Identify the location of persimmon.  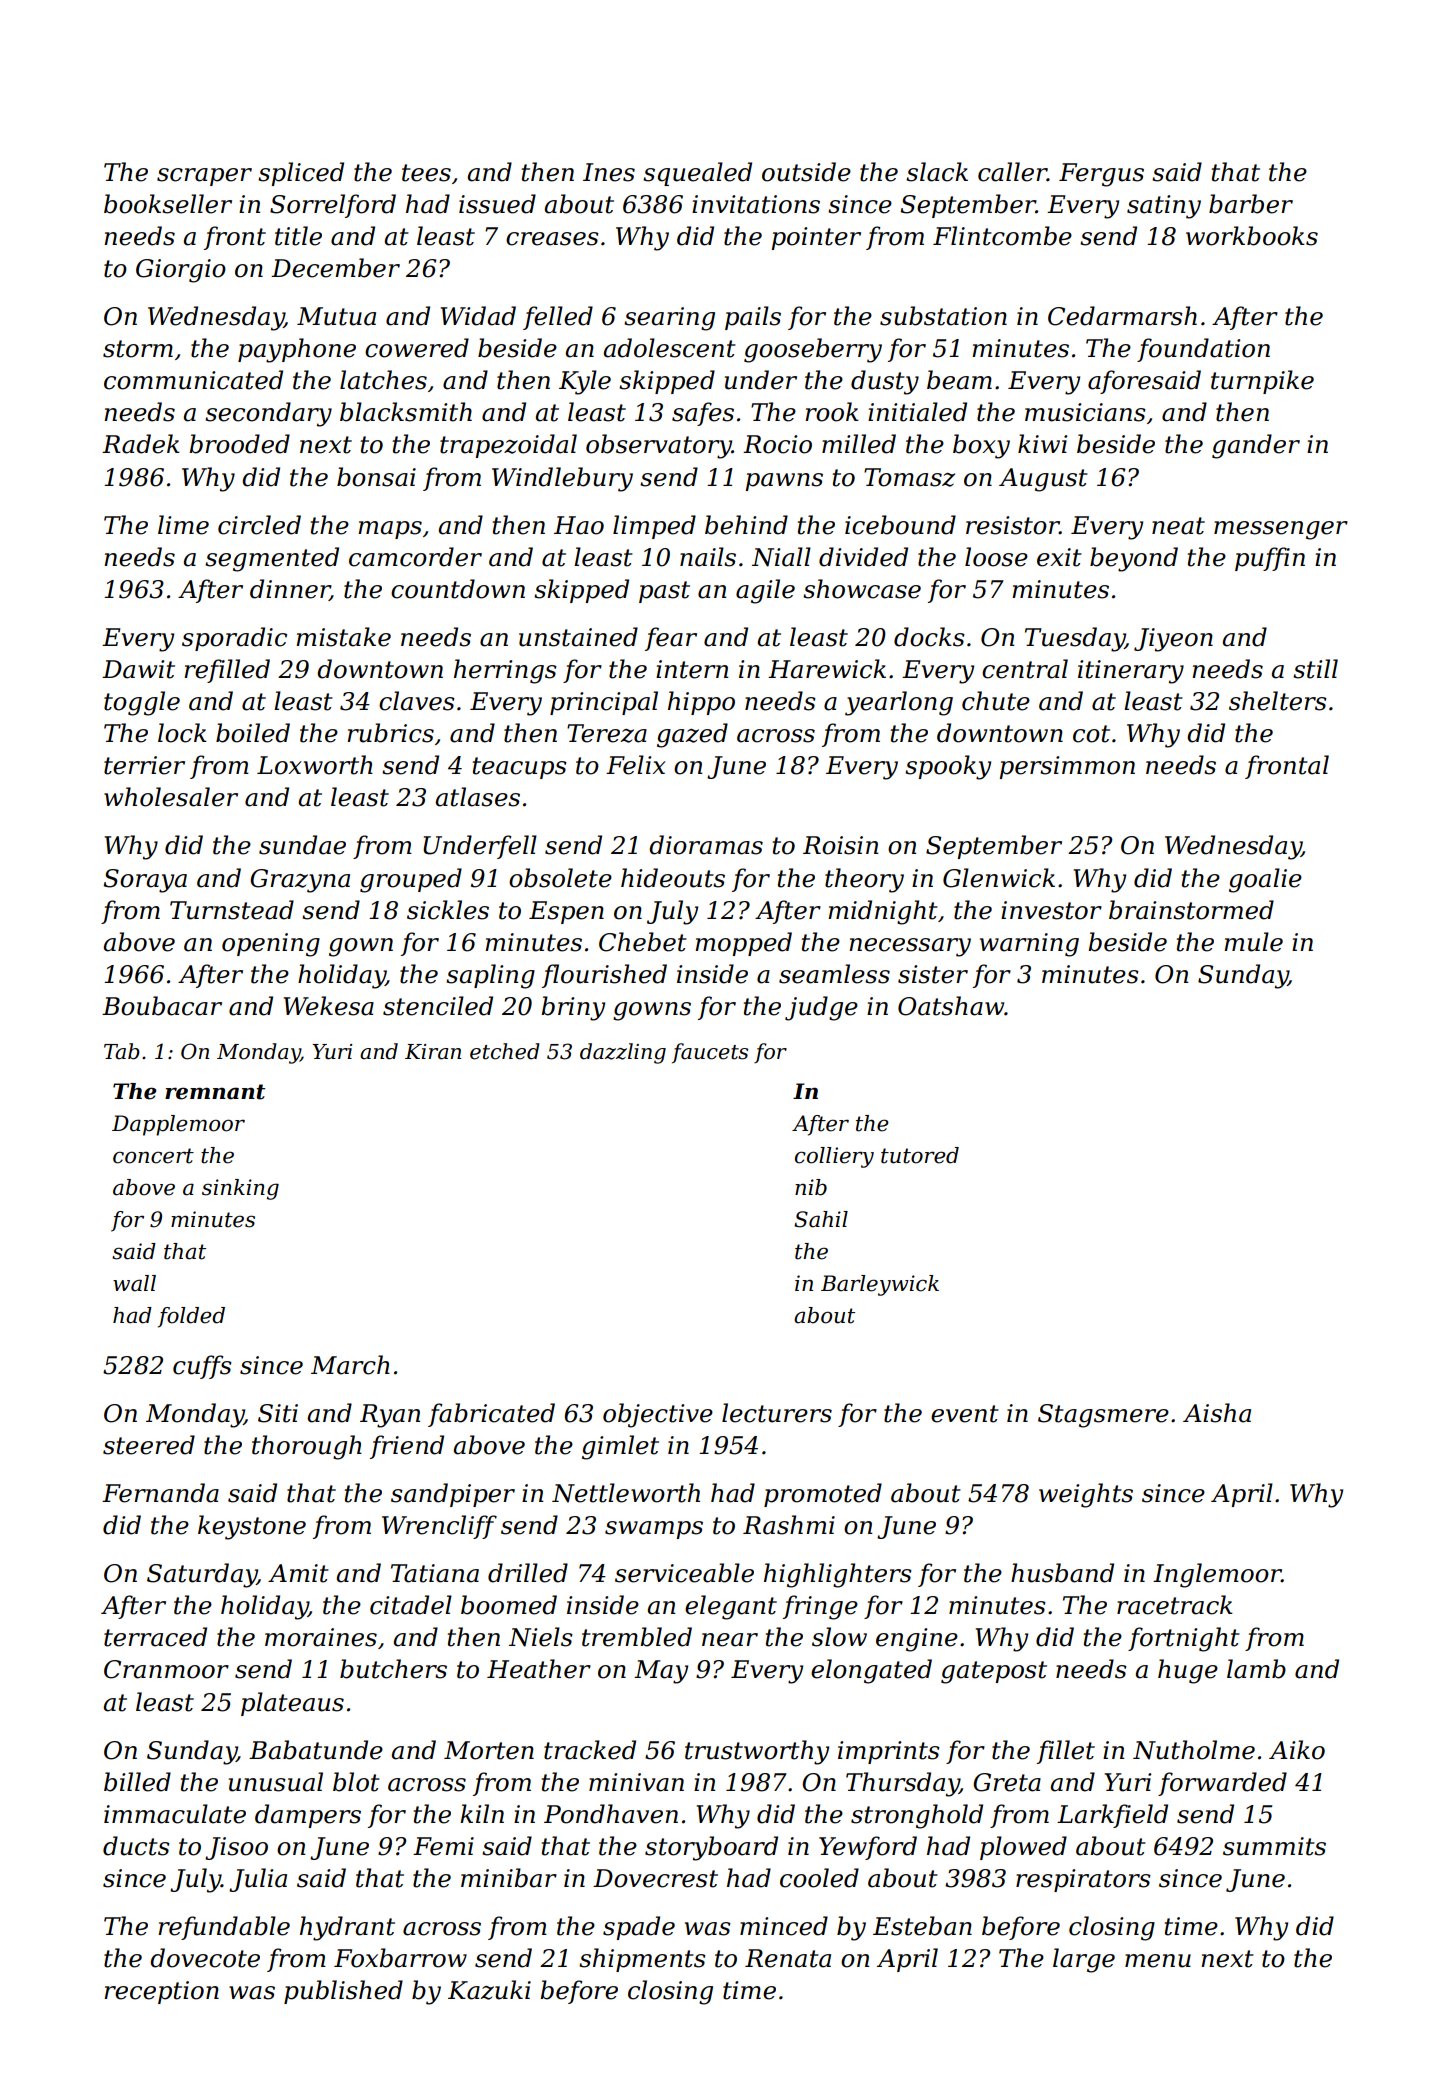
(1067, 767).
